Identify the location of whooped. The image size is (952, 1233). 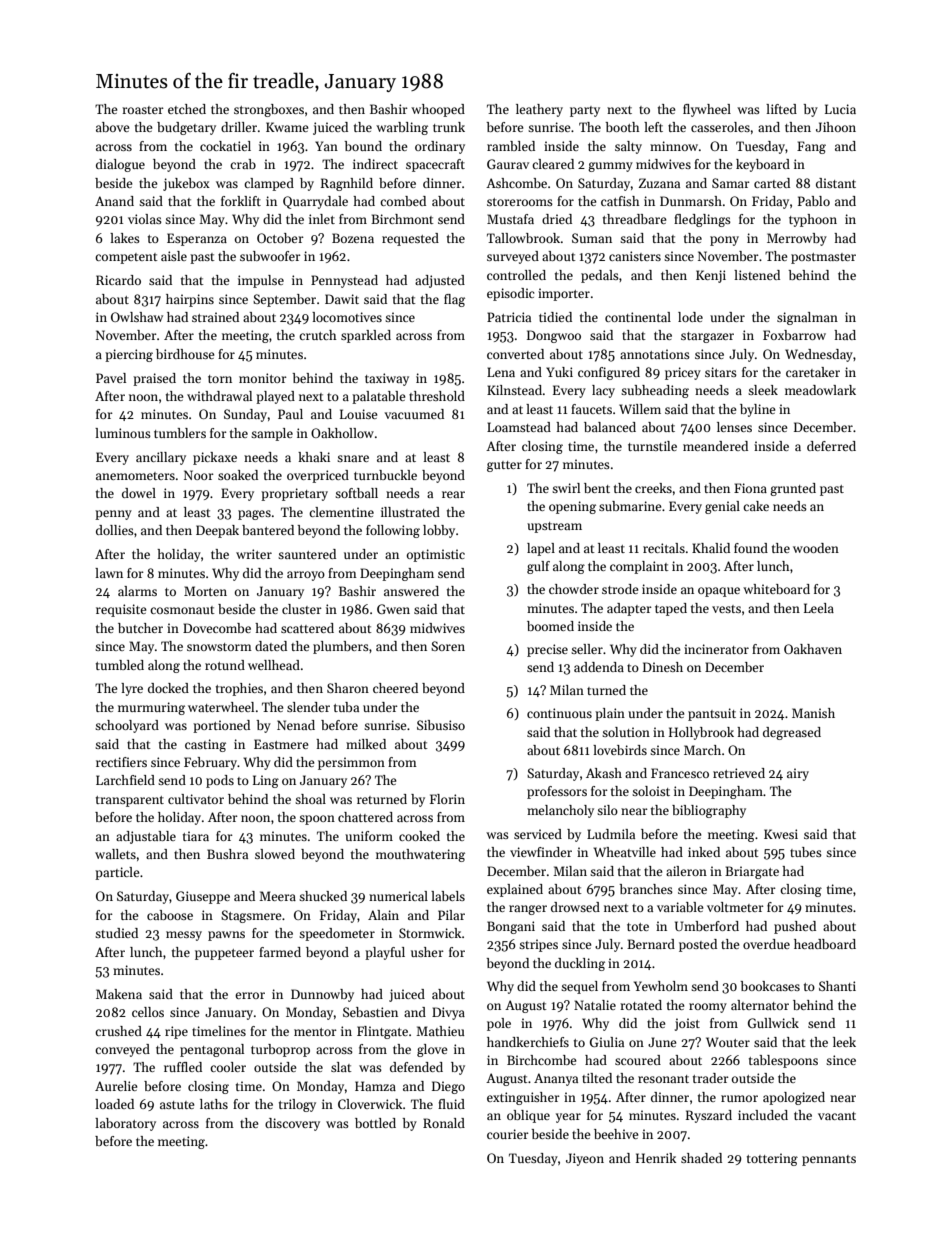
(438, 110).
